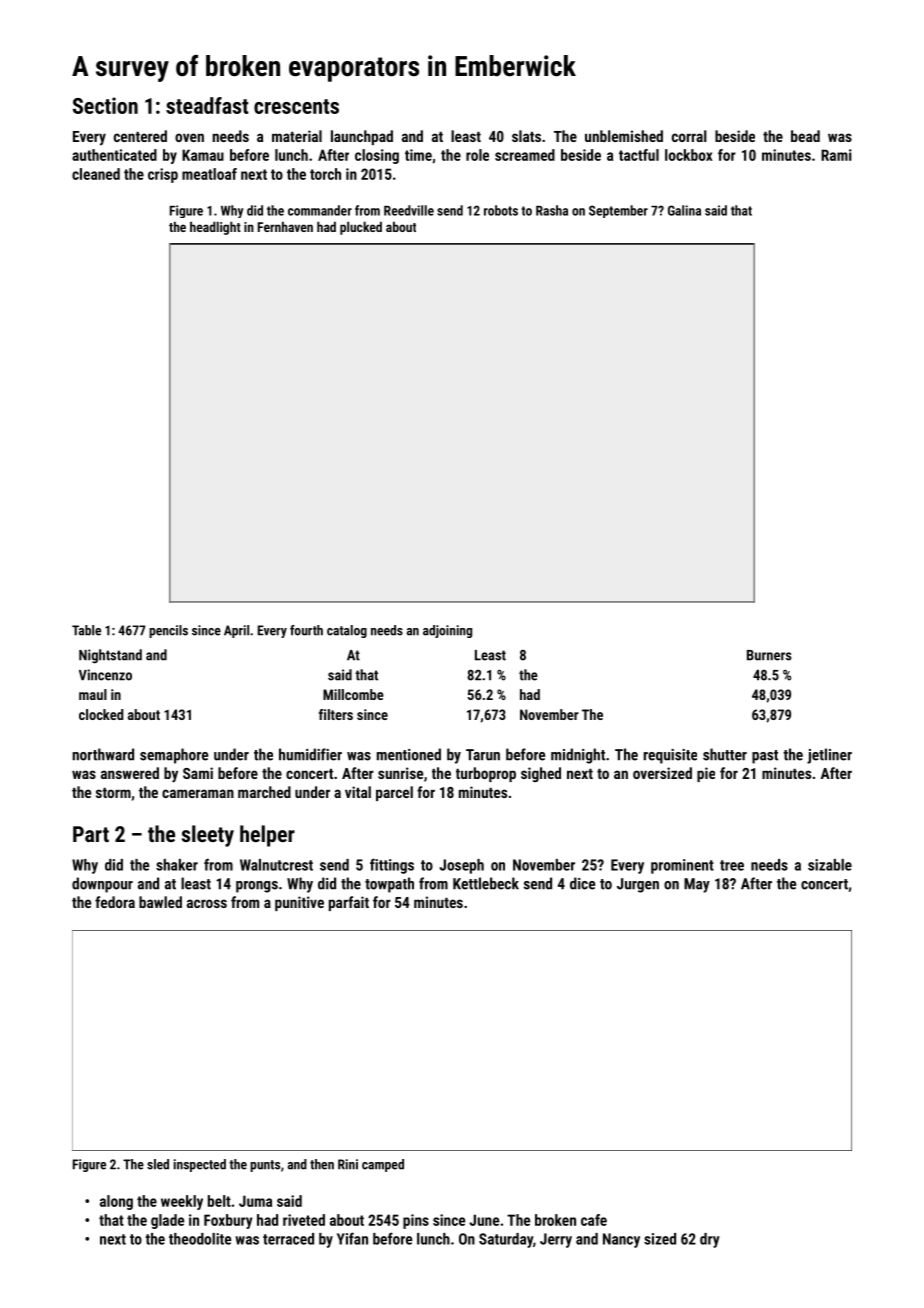 Image resolution: width=924 pixels, height=1308 pixels. I want to click on bead, so click(805, 136).
